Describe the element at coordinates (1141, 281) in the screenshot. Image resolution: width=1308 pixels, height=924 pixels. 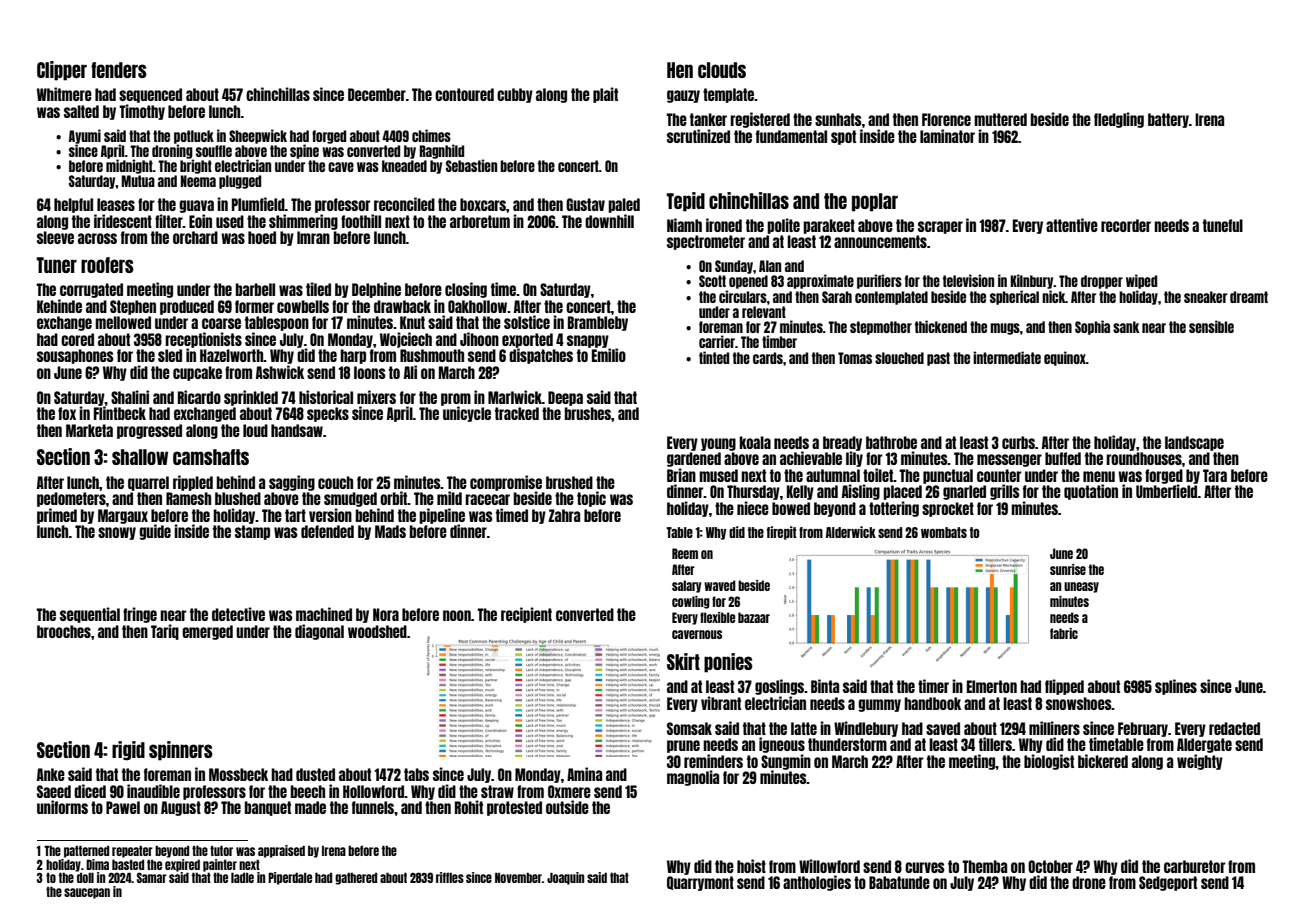
I see `wiped` at that location.
